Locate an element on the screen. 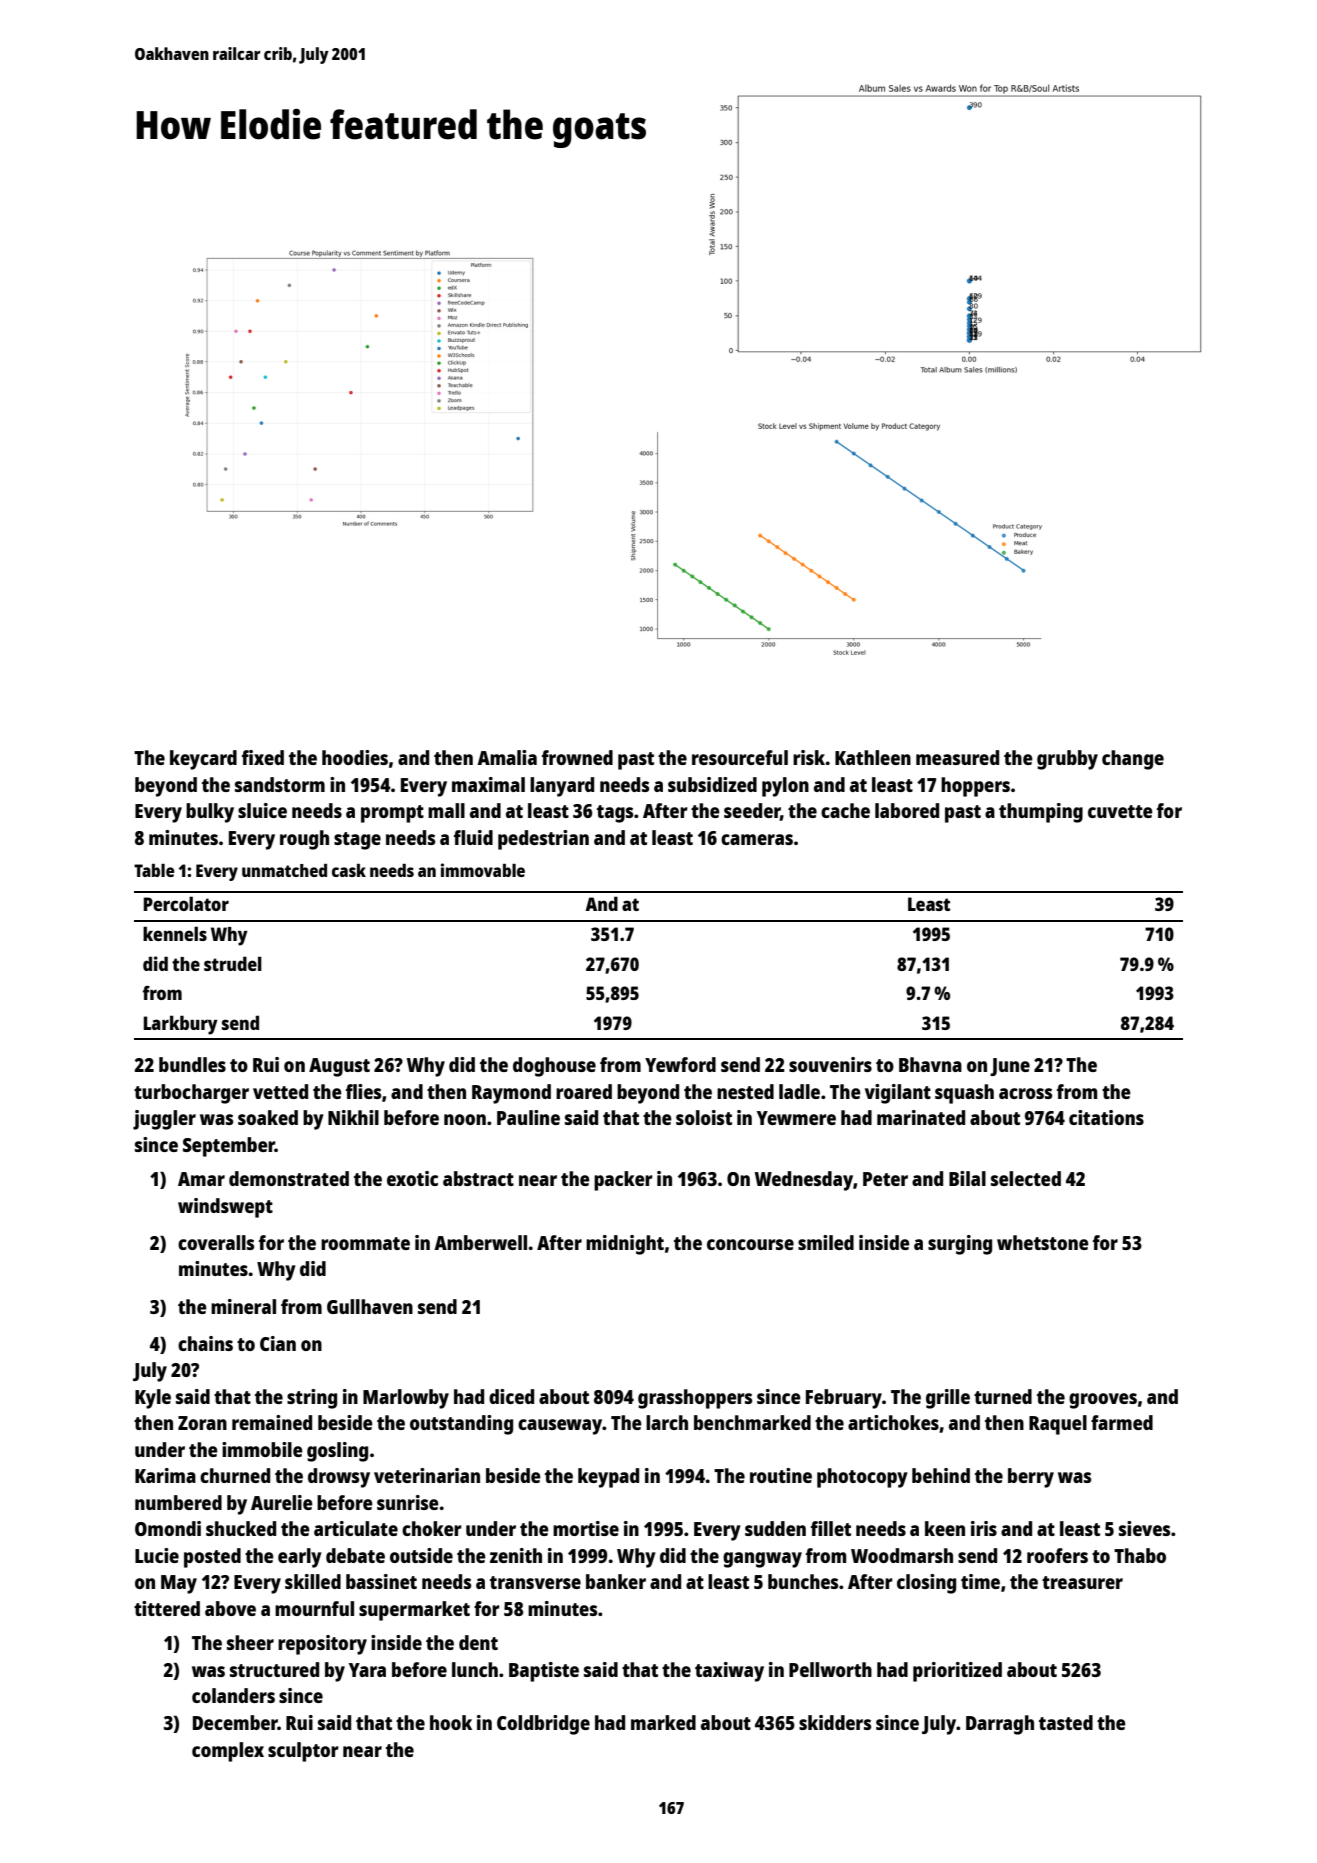 This screenshot has height=1863, width=1317. midnight is located at coordinates (625, 1245).
